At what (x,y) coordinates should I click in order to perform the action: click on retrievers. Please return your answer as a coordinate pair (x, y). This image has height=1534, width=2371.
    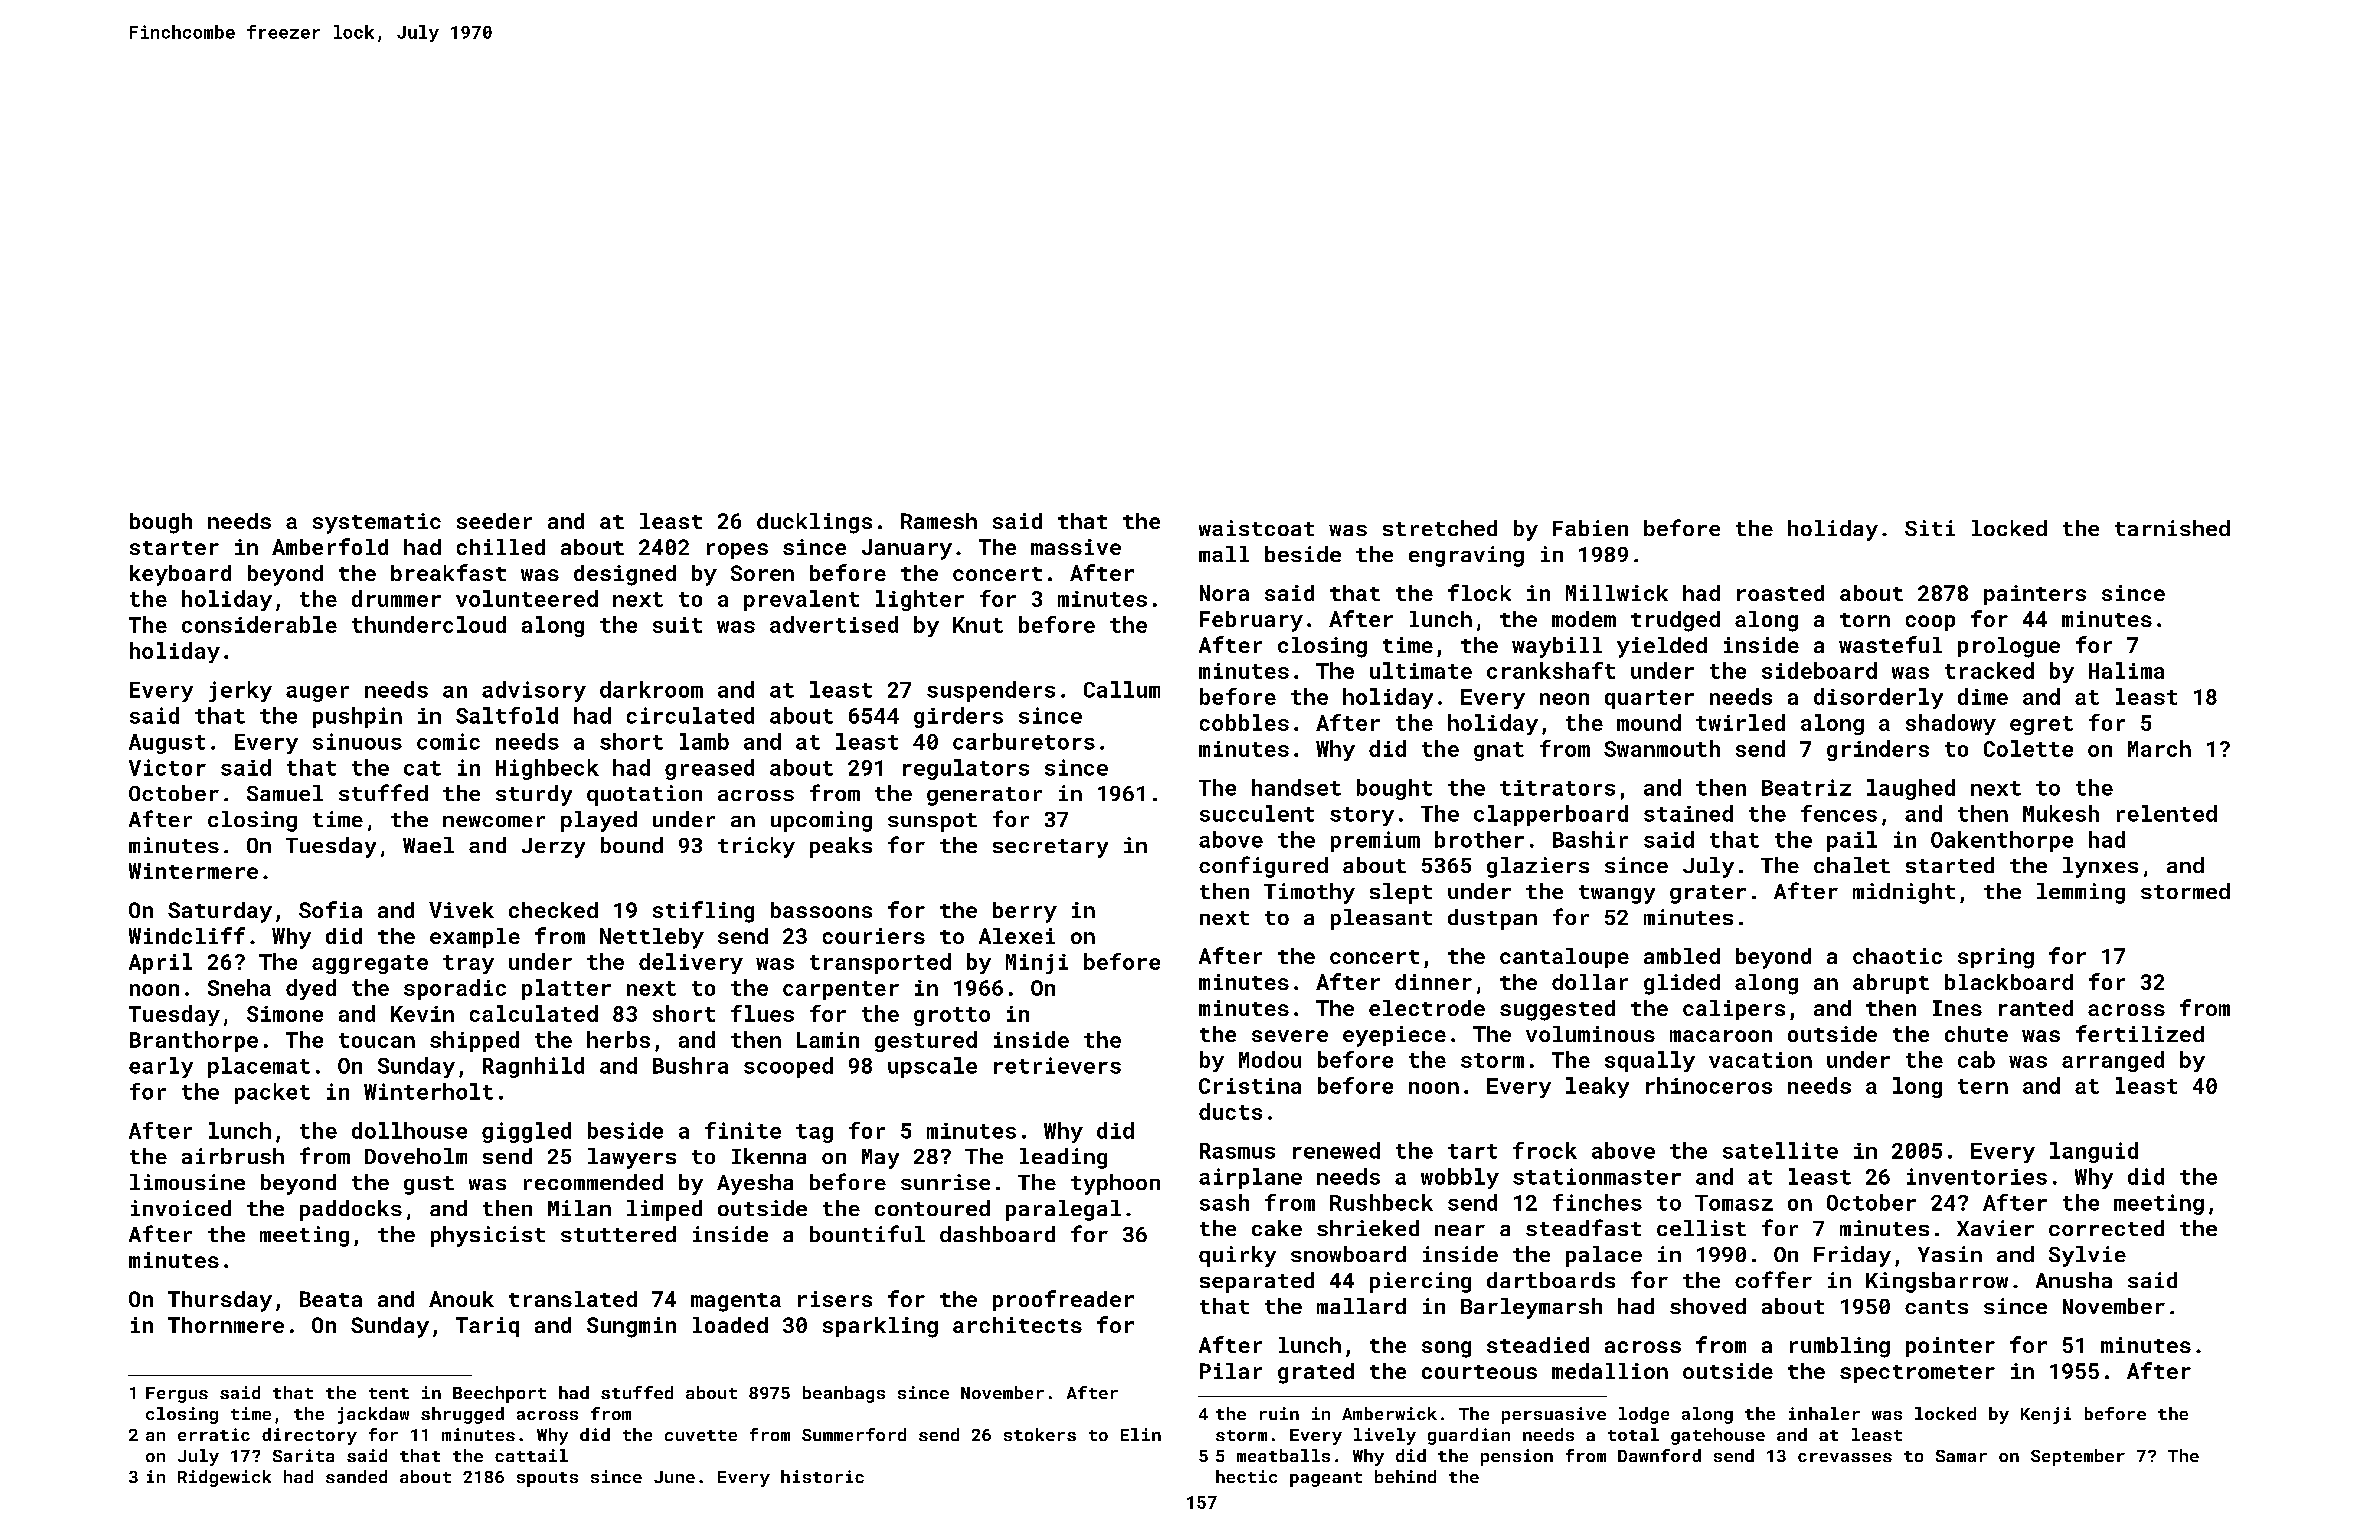
    Looking at the image, I should click on (1057, 1065).
